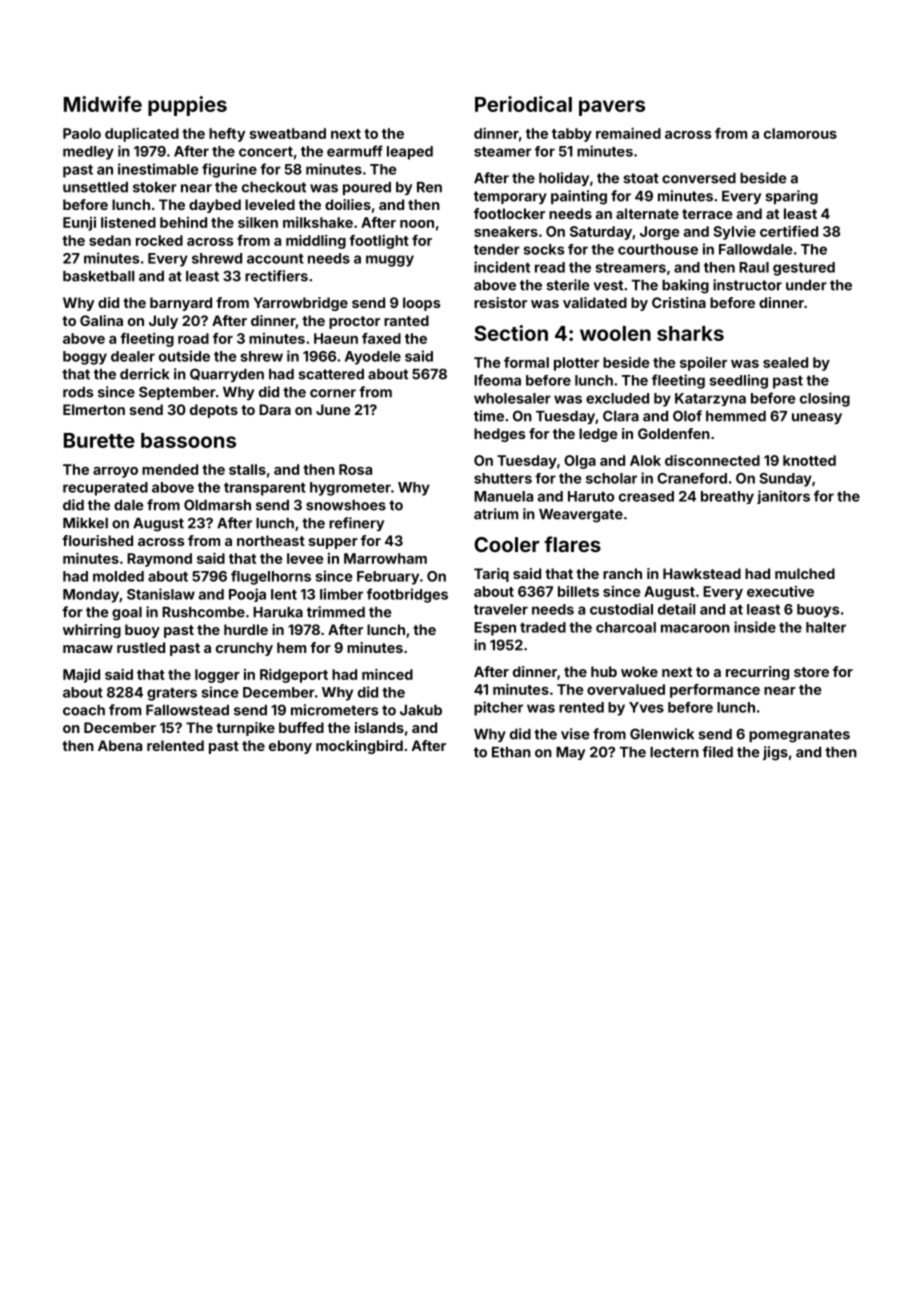 This screenshot has width=924, height=1308. I want to click on atrium, so click(496, 514).
